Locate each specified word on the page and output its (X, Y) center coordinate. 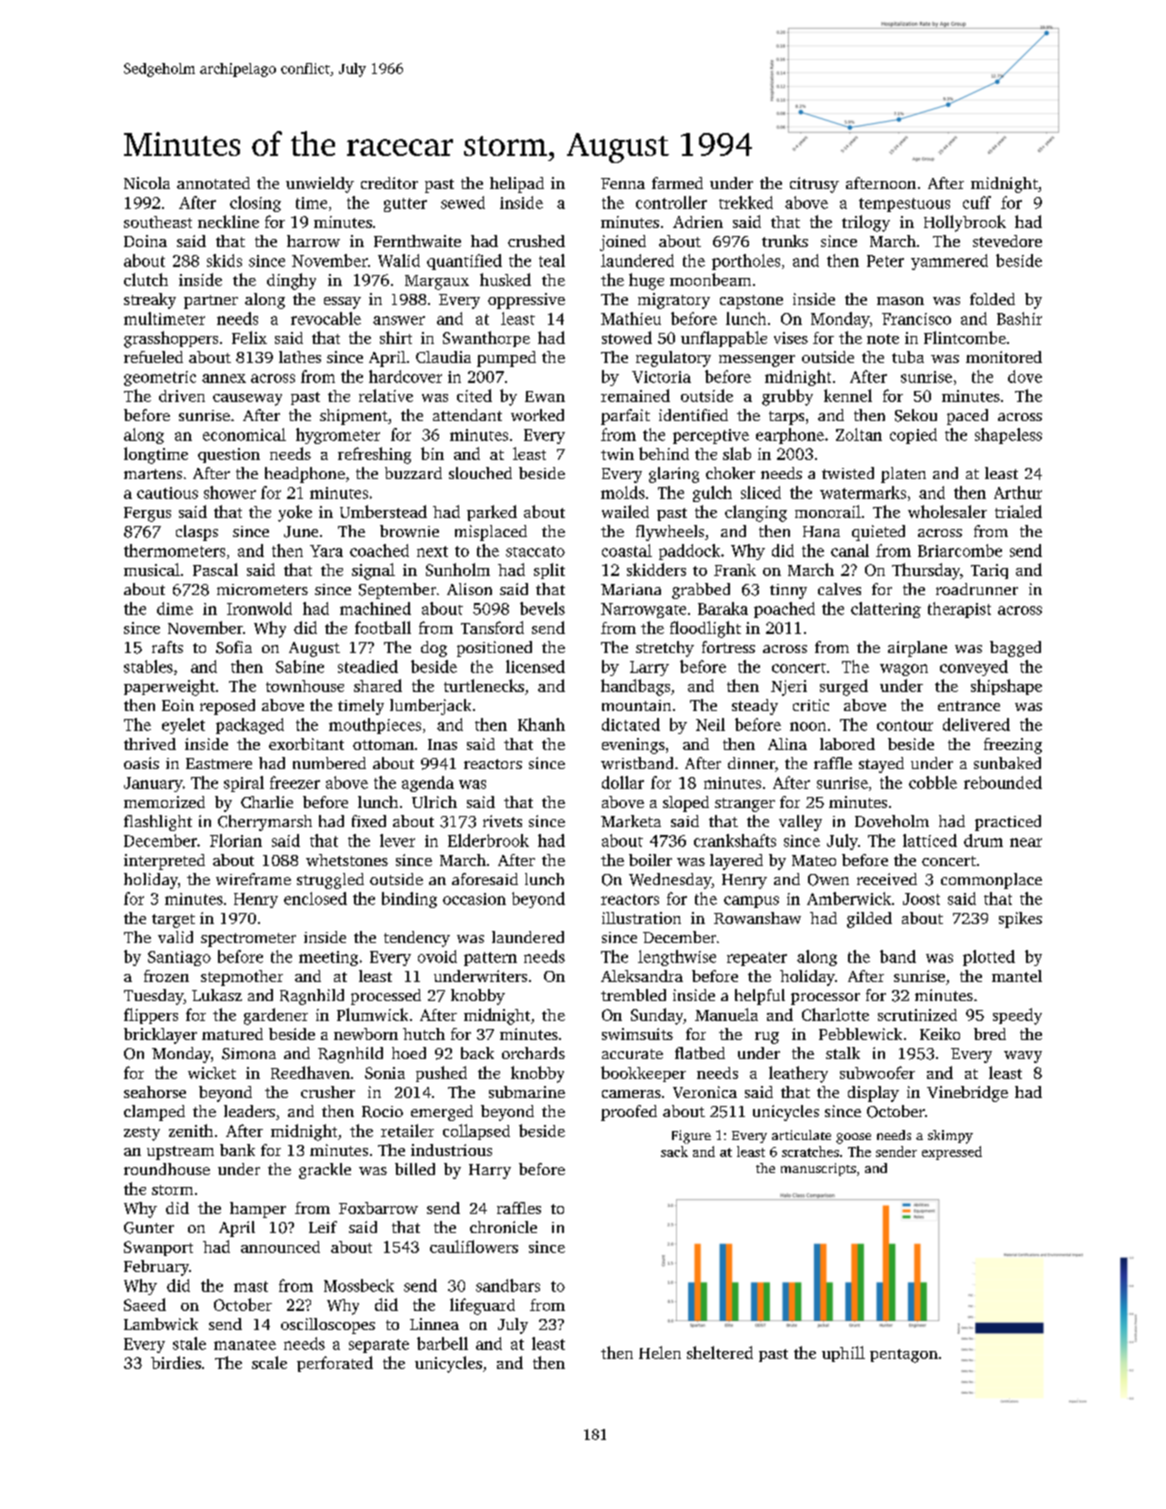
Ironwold (259, 608)
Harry (490, 1171)
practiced (1008, 823)
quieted (878, 533)
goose (853, 1138)
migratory (674, 301)
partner (211, 302)
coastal (627, 550)
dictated (631, 724)
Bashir (1019, 318)
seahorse (155, 1092)
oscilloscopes (328, 1326)
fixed (369, 821)
